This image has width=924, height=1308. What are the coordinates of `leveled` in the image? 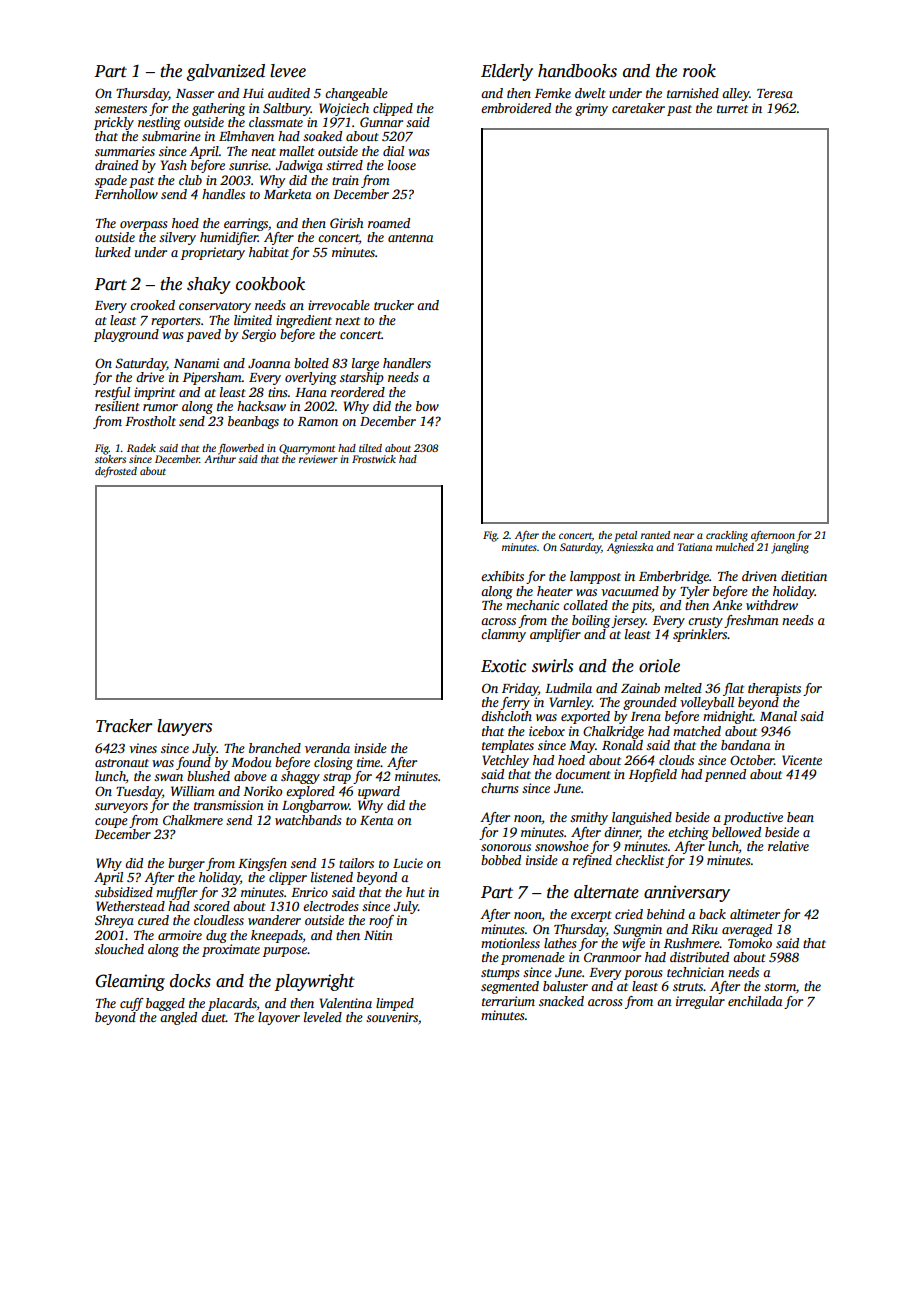 It's located at (323, 1017).
